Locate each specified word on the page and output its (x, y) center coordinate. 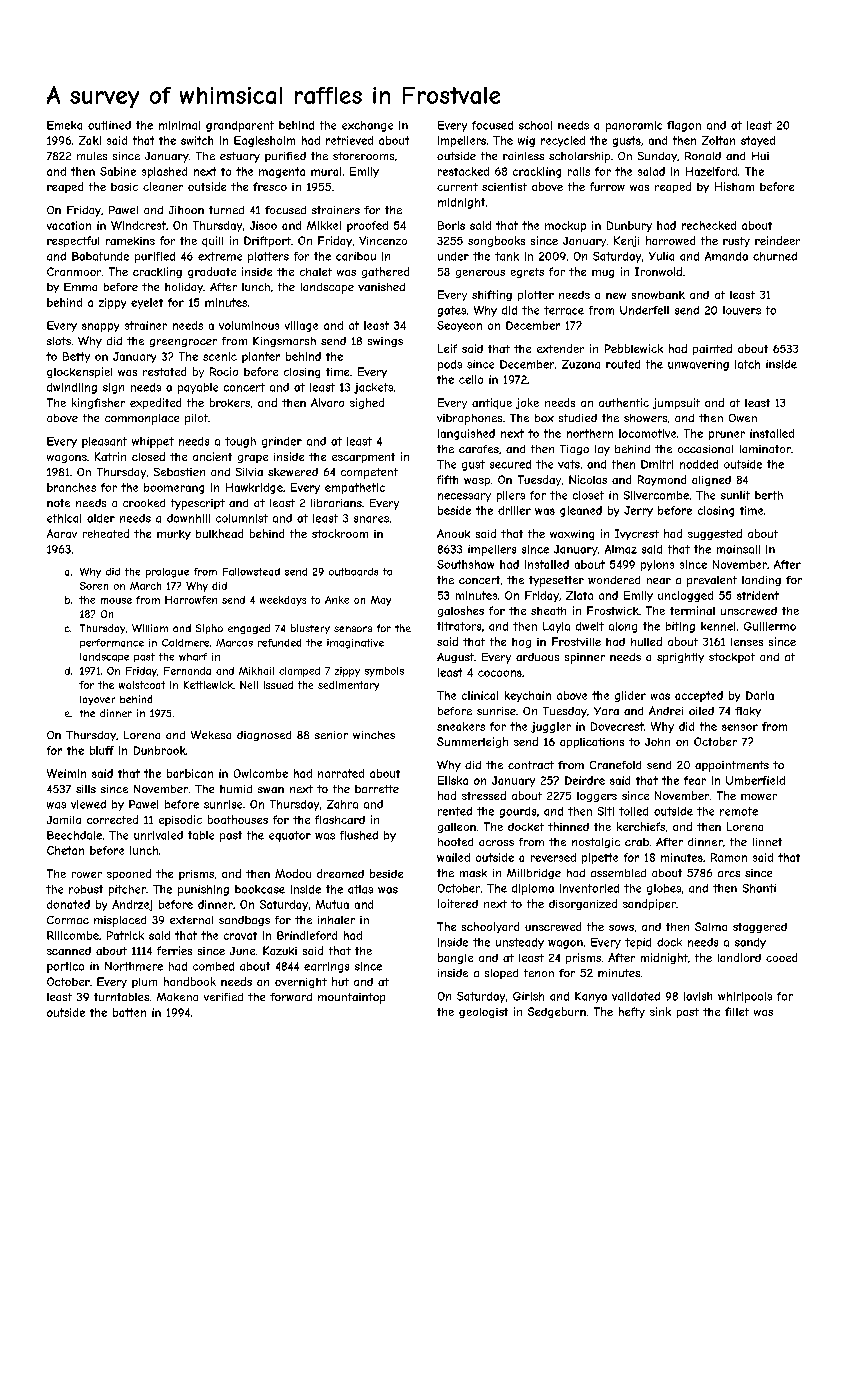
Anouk (453, 533)
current (457, 187)
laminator (765, 449)
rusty (736, 242)
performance (112, 643)
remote (739, 811)
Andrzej (132, 905)
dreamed (340, 873)
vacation (69, 225)
